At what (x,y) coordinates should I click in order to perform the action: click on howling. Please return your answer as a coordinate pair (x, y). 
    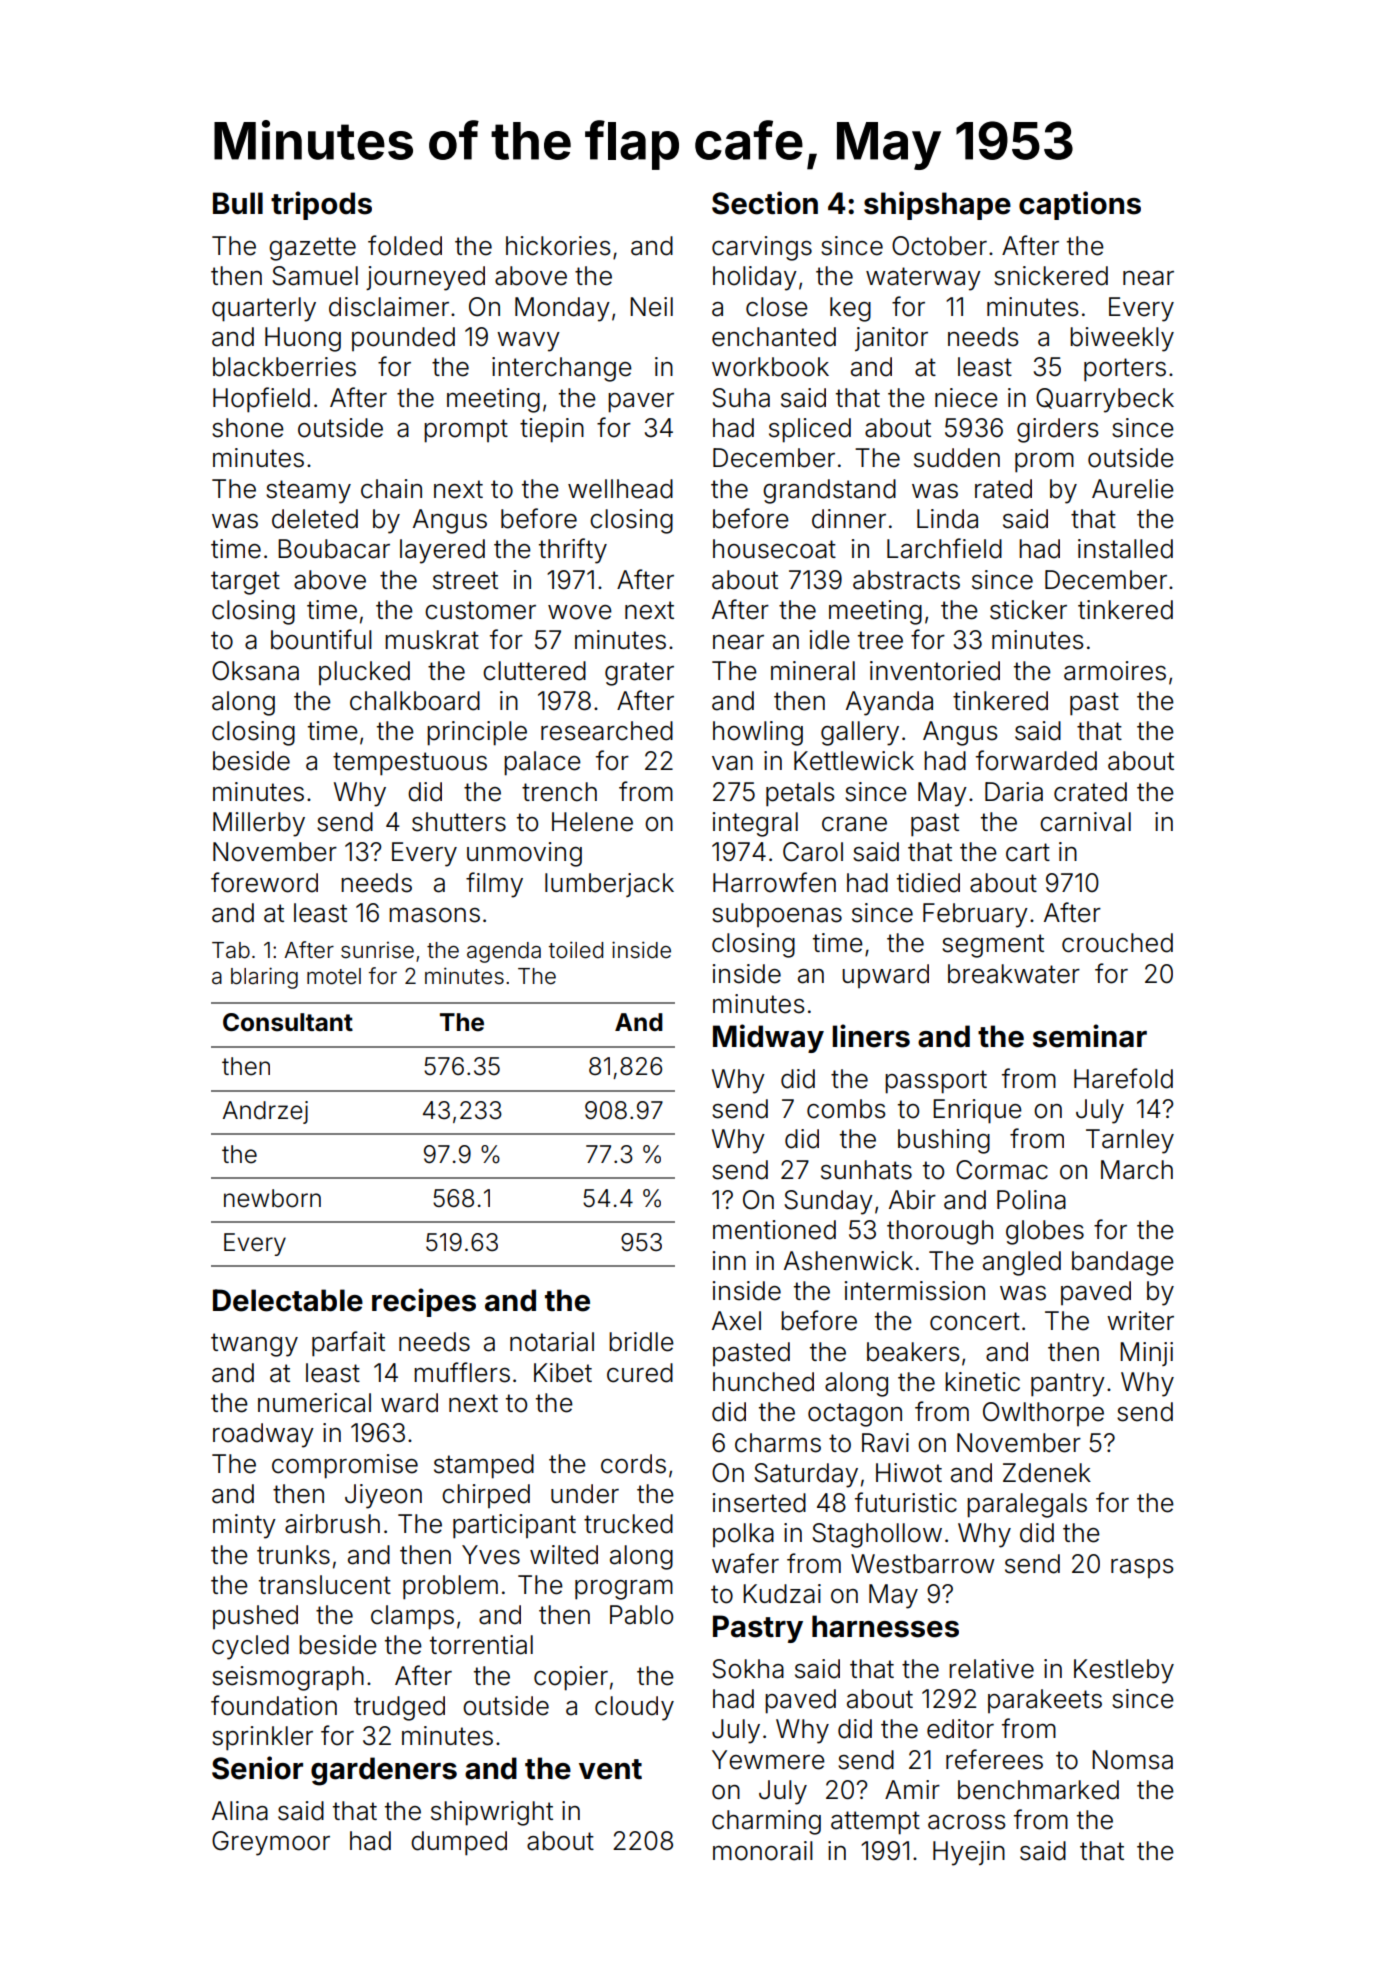
    Looking at the image, I should click on (758, 733).
